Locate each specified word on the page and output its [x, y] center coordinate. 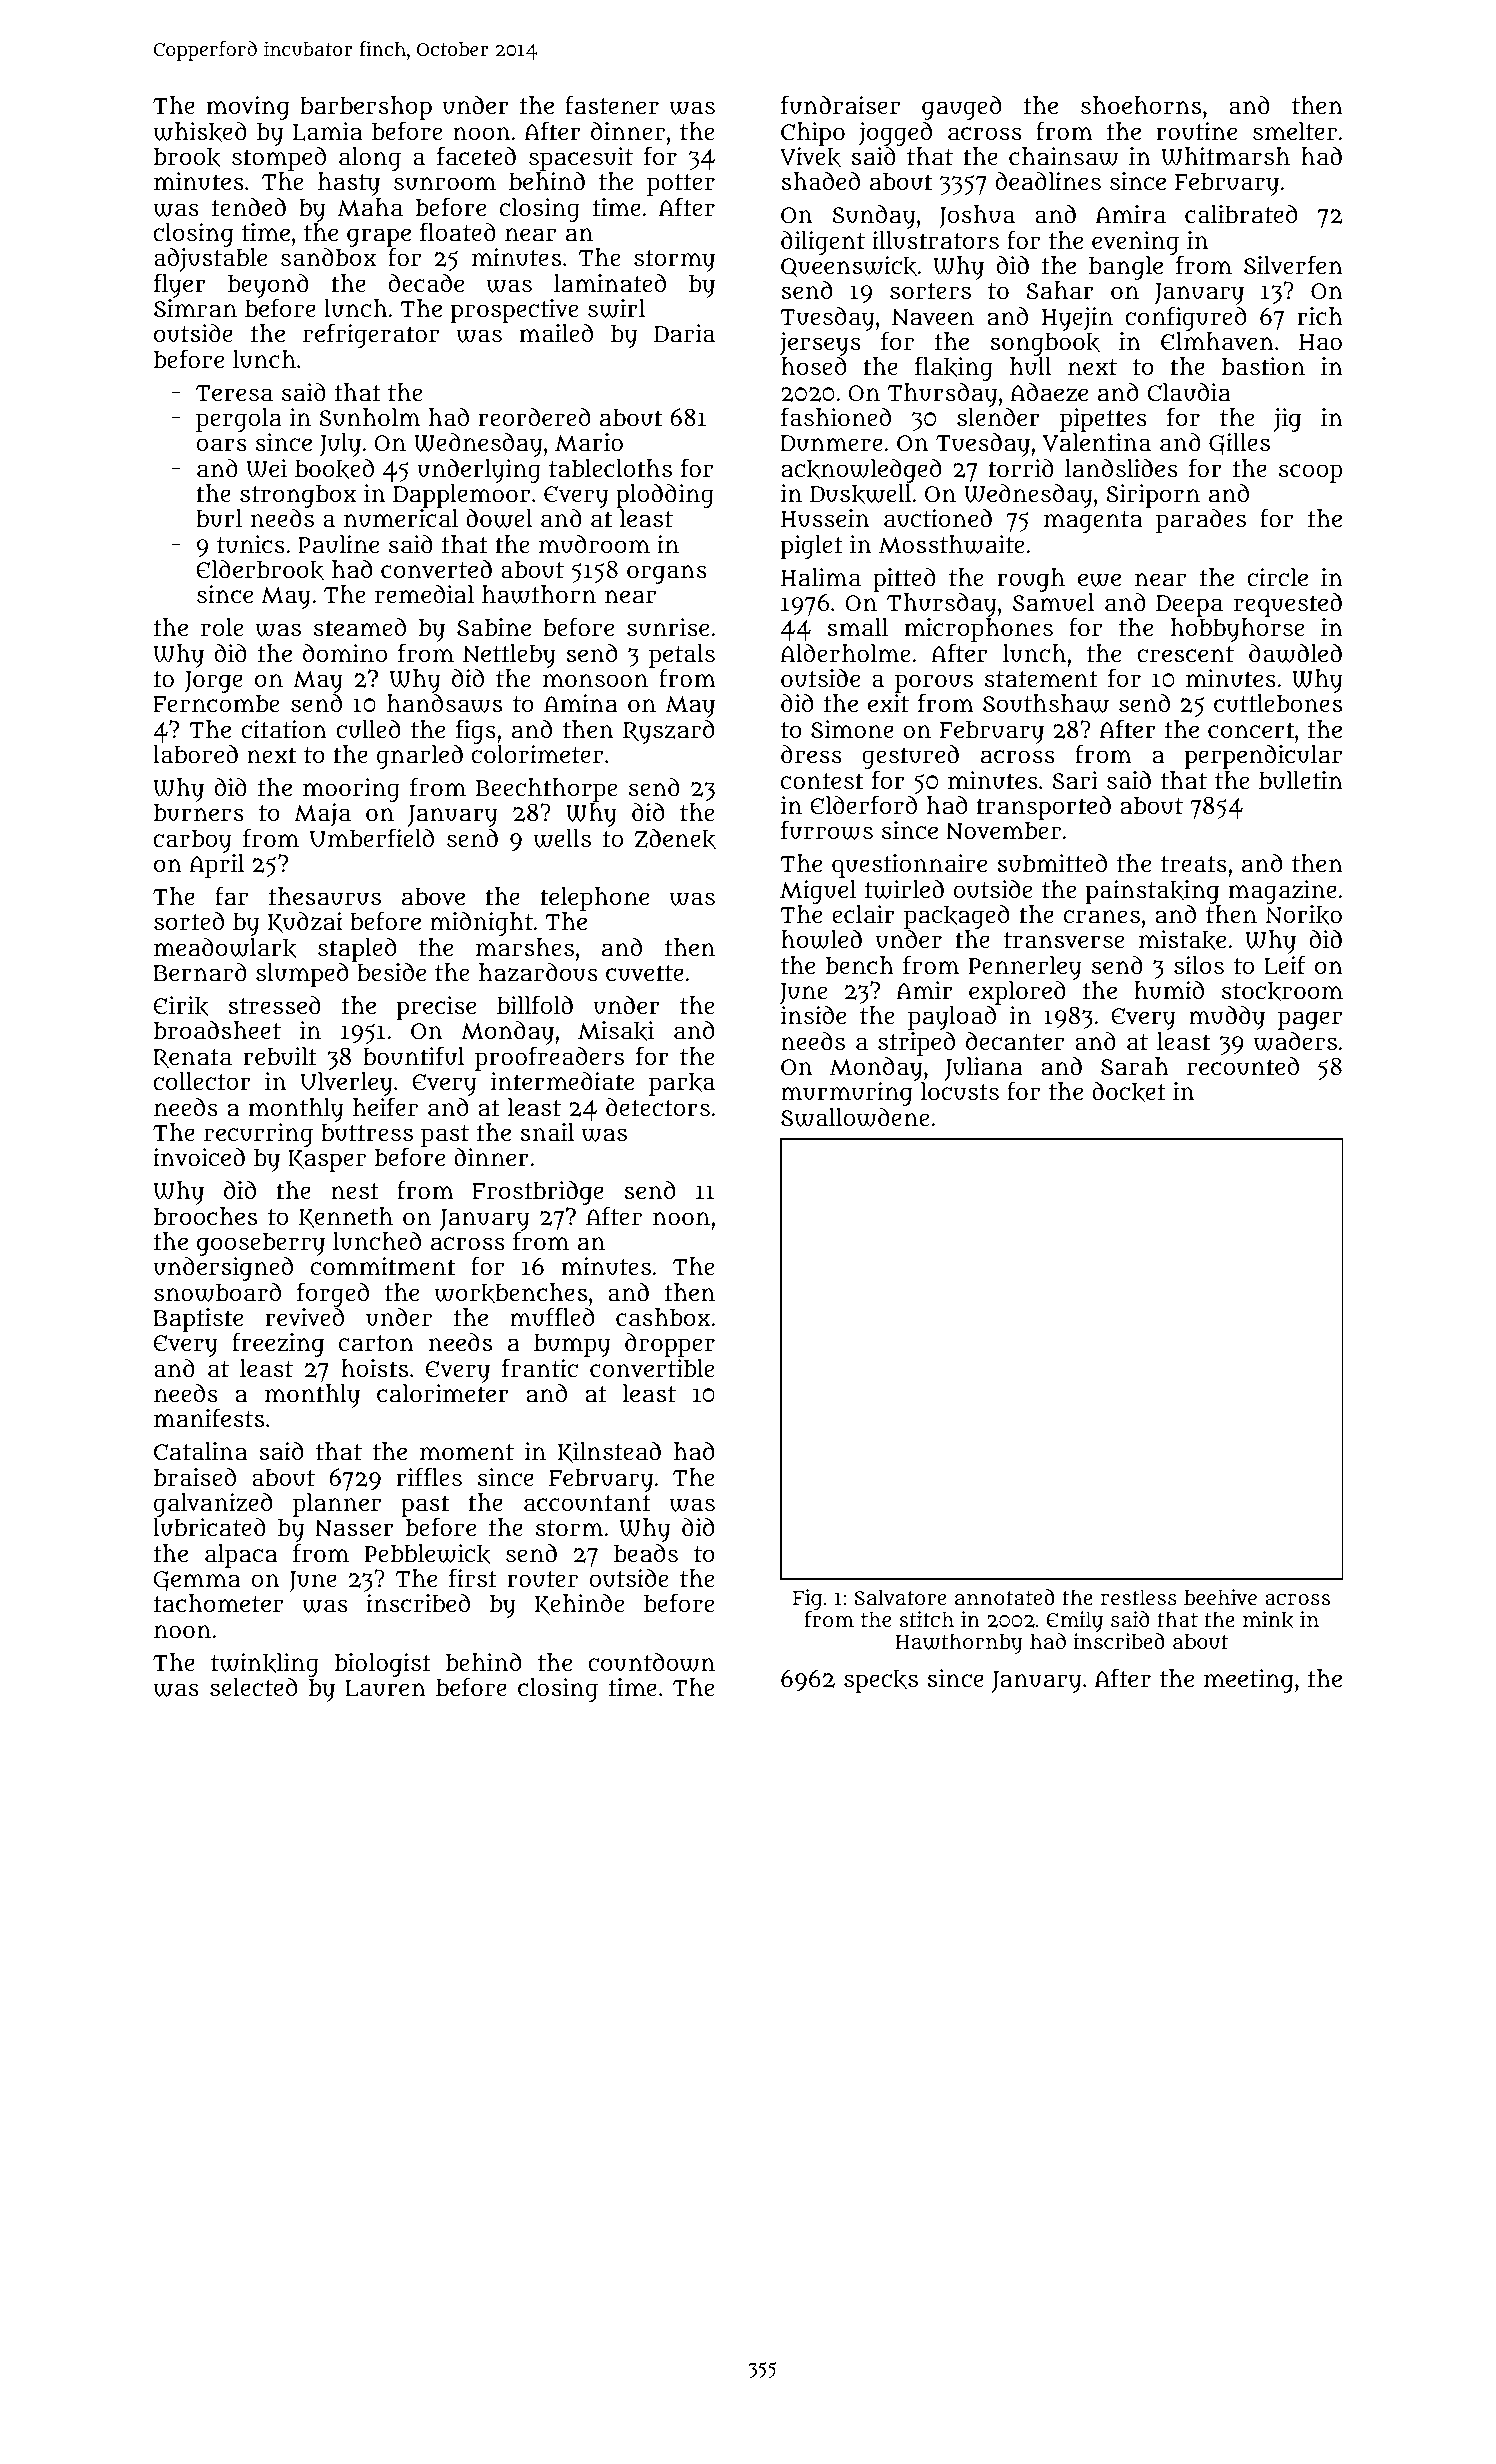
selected [253, 1687]
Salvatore [900, 1597]
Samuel [1053, 602]
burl [219, 518]
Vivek [810, 157]
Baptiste [198, 1320]
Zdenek [675, 839]
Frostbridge [538, 1193]
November [1003, 830]
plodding [665, 496]
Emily [1074, 1621]
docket [1129, 1092]
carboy [192, 841]
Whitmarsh [1226, 156]
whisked [200, 132]
